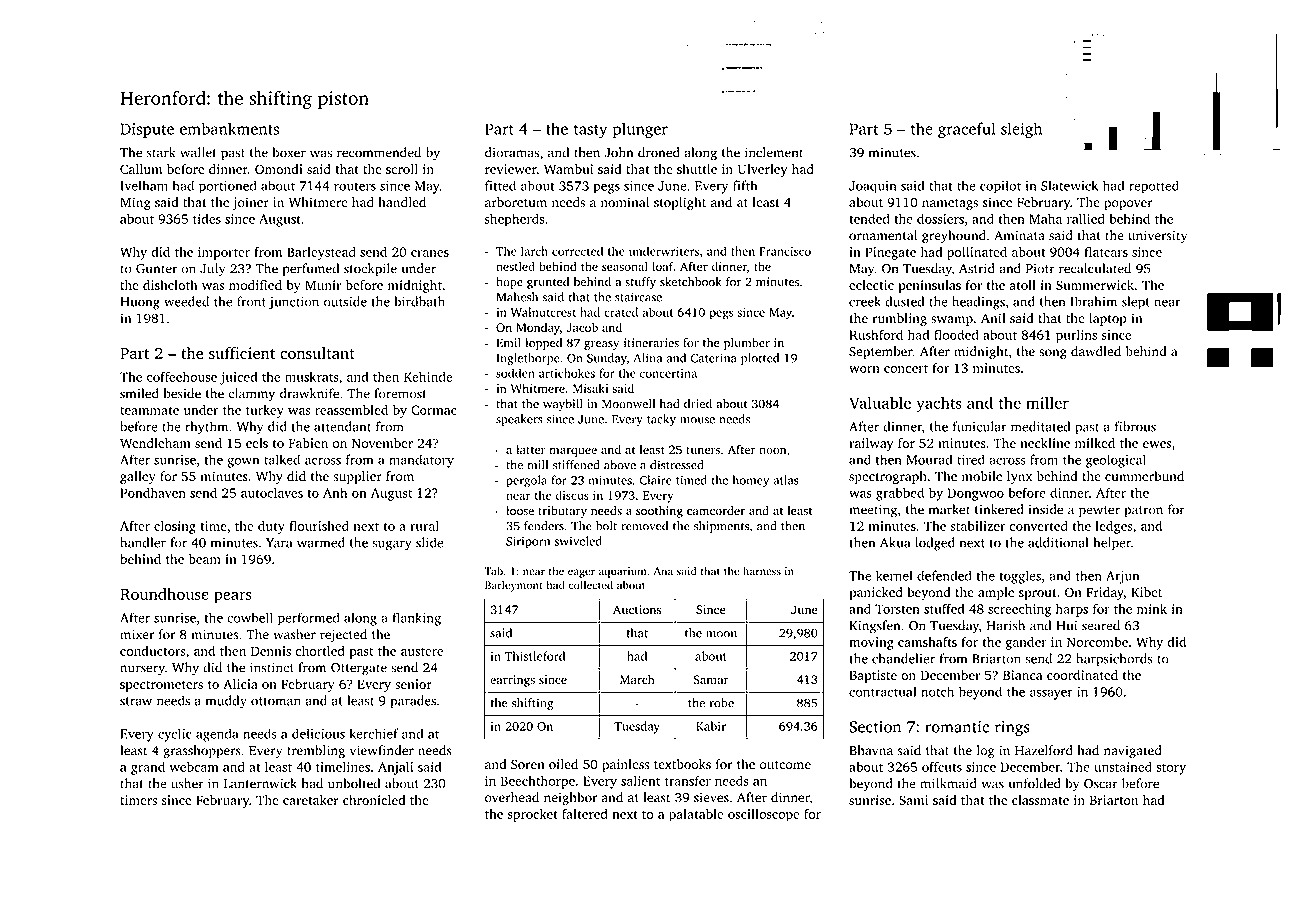 The height and width of the image is (924, 1308). What do you see at coordinates (1157, 236) in the image?
I see `university` at bounding box center [1157, 236].
